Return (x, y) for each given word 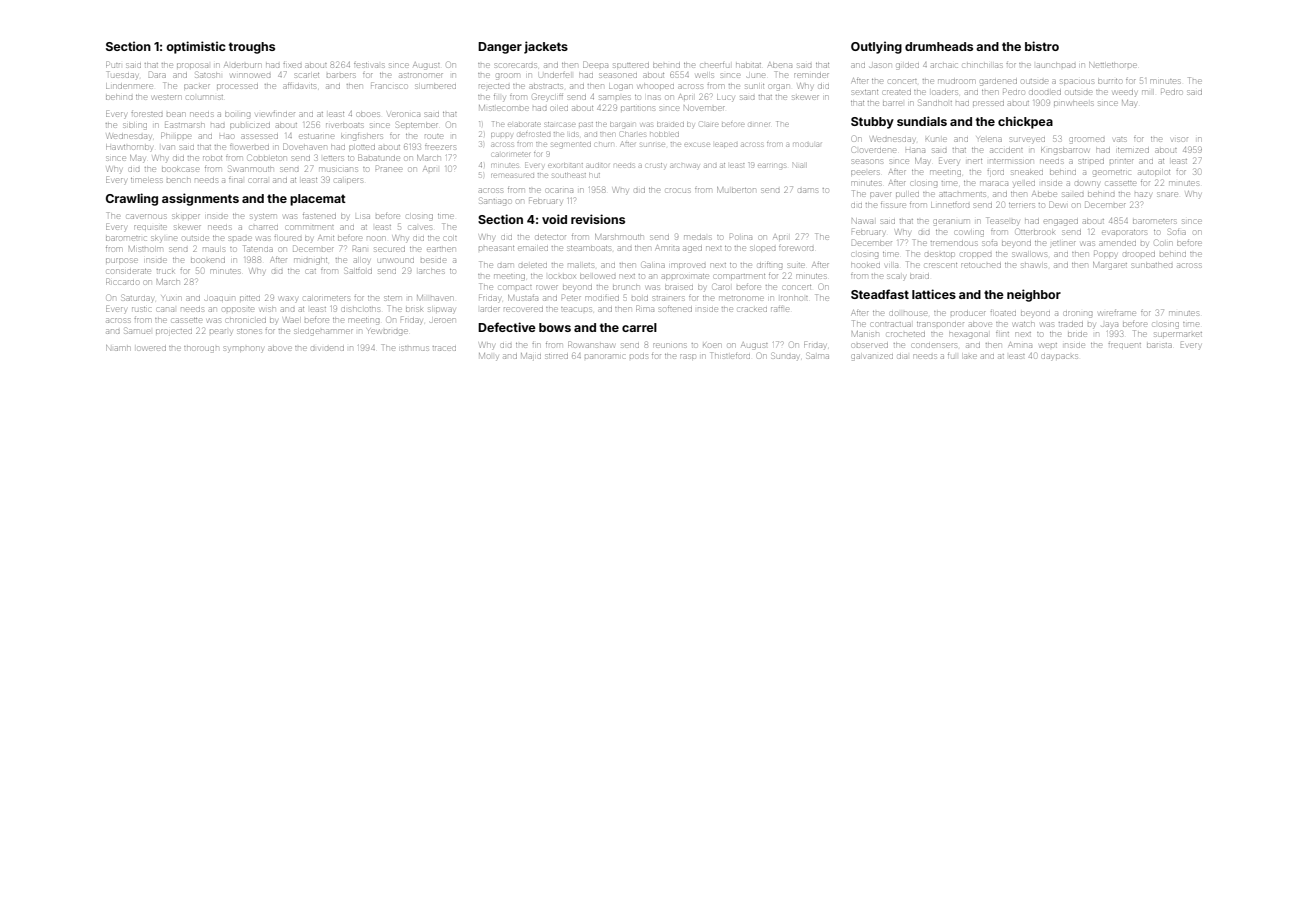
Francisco (389, 86)
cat (311, 271)
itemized (1133, 150)
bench (178, 180)
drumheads (939, 46)
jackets (546, 47)
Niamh (118, 348)
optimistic (196, 47)
